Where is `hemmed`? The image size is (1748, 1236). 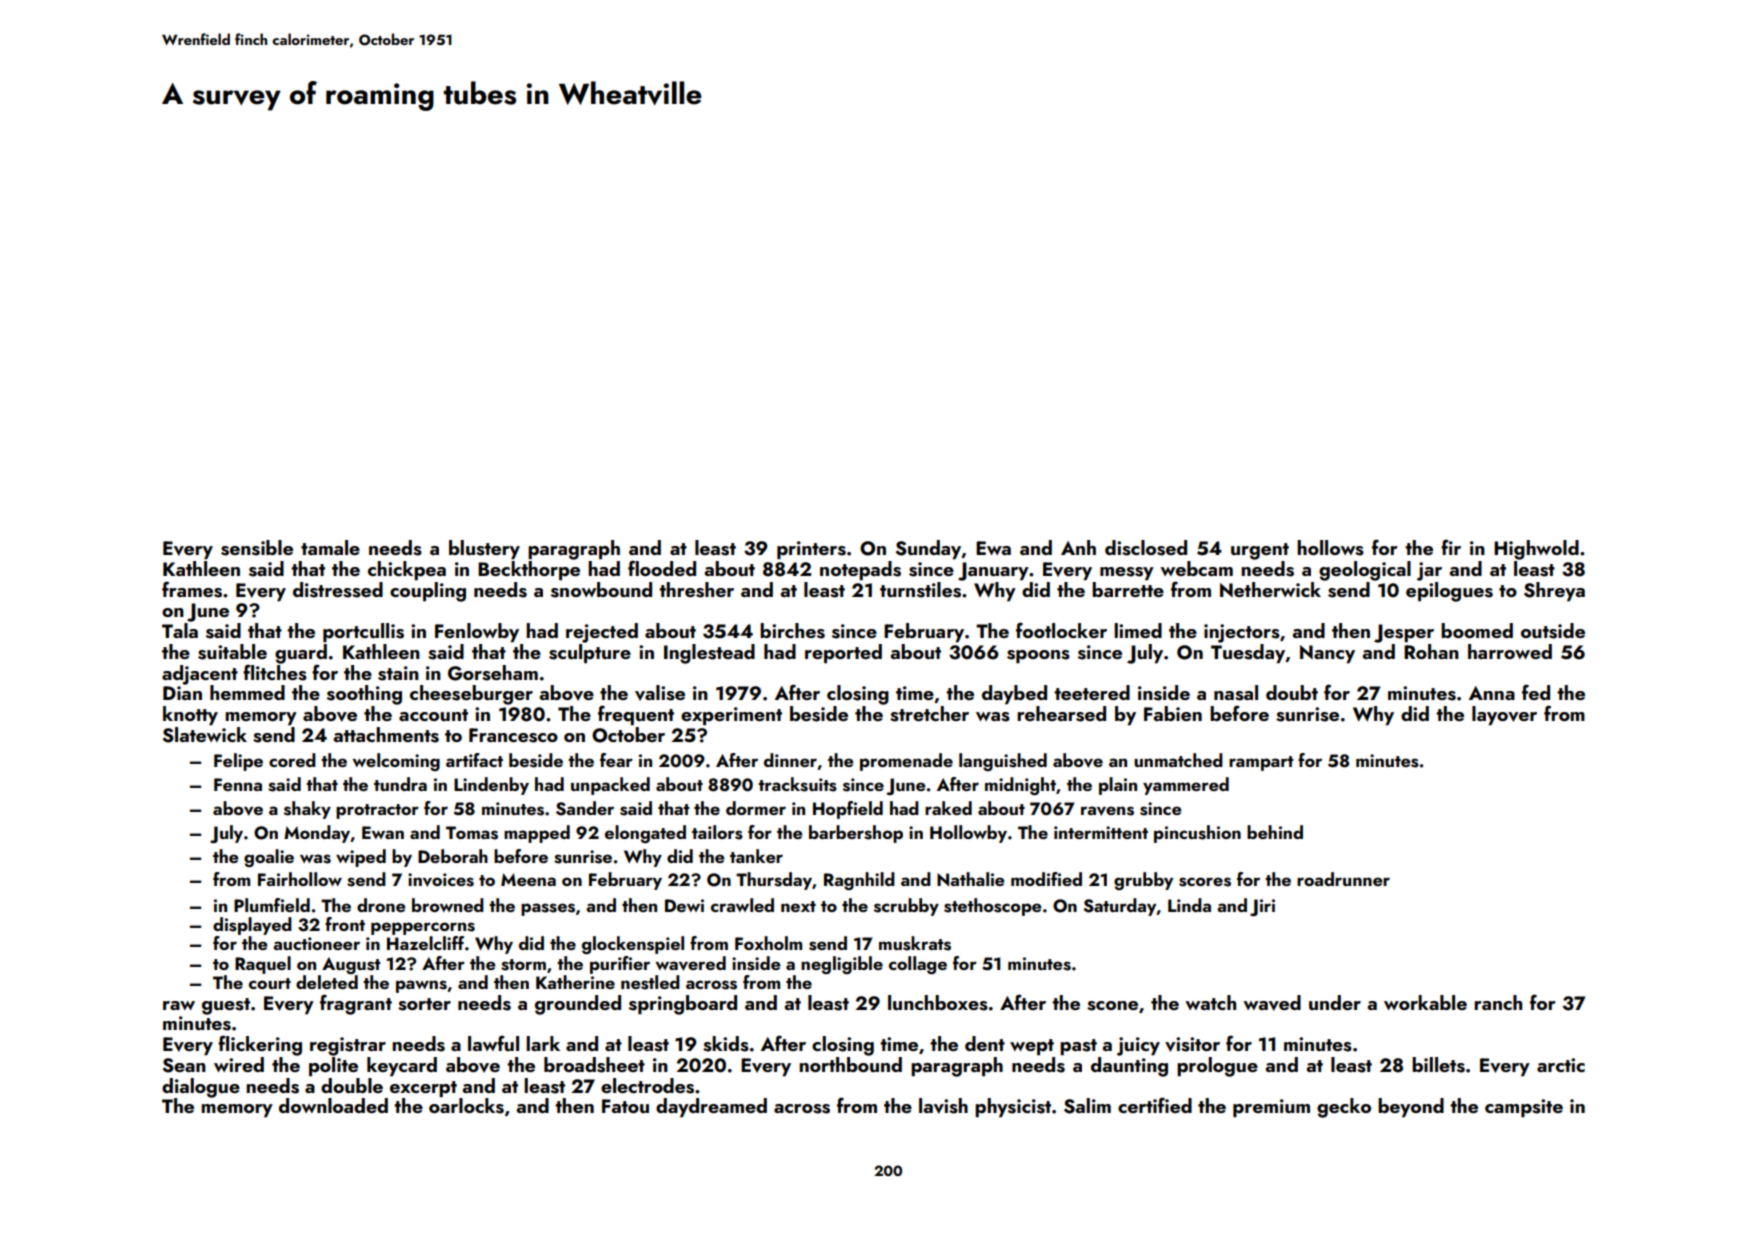
hemmed is located at coordinates (247, 692).
